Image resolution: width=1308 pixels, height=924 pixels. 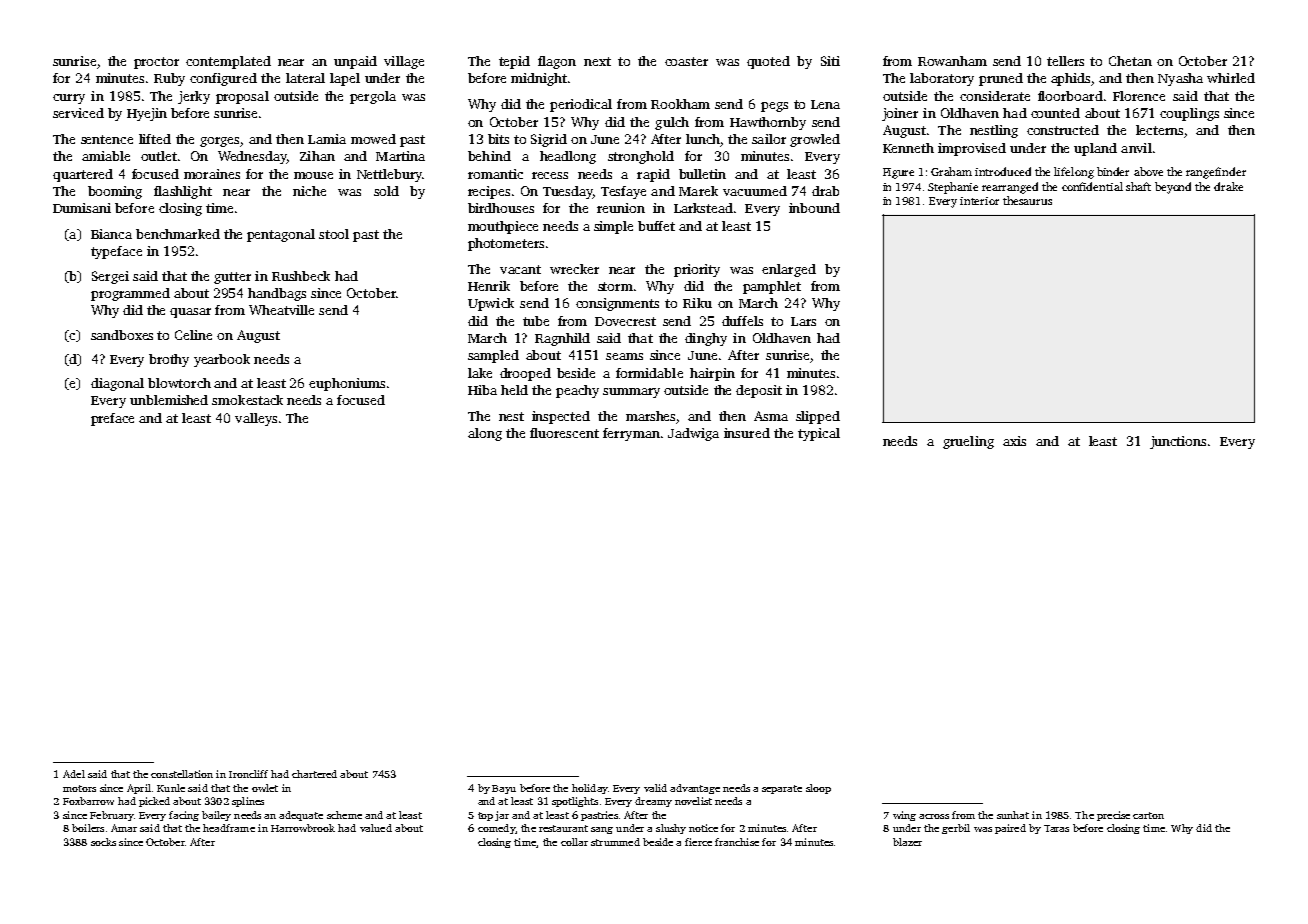 What do you see at coordinates (386, 191) in the screenshot?
I see `sold` at bounding box center [386, 191].
